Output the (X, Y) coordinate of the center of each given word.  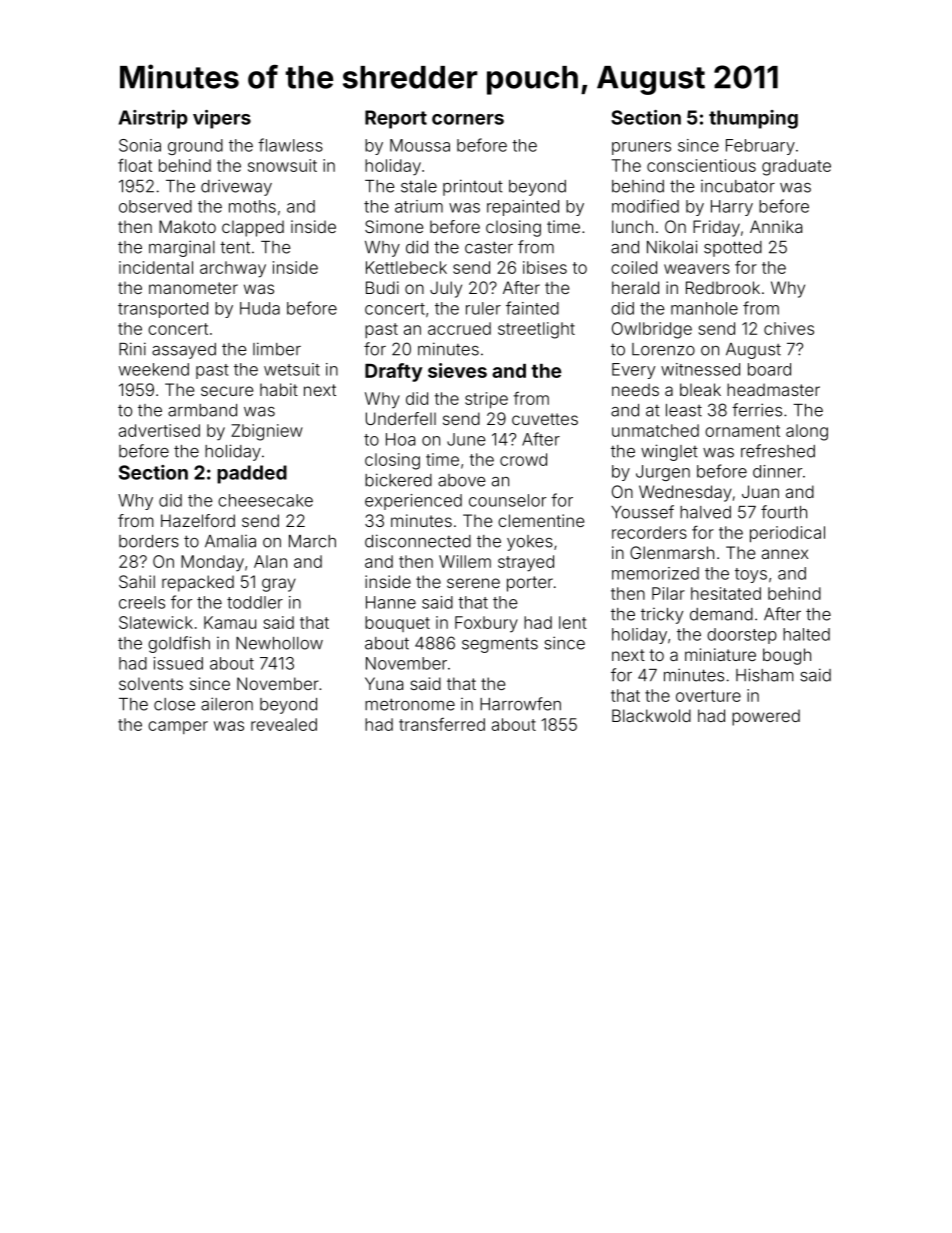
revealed (284, 724)
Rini (132, 349)
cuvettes (545, 419)
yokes (530, 543)
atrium (419, 206)
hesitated (726, 593)
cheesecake (265, 500)
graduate (796, 167)
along (807, 432)
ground (195, 147)
